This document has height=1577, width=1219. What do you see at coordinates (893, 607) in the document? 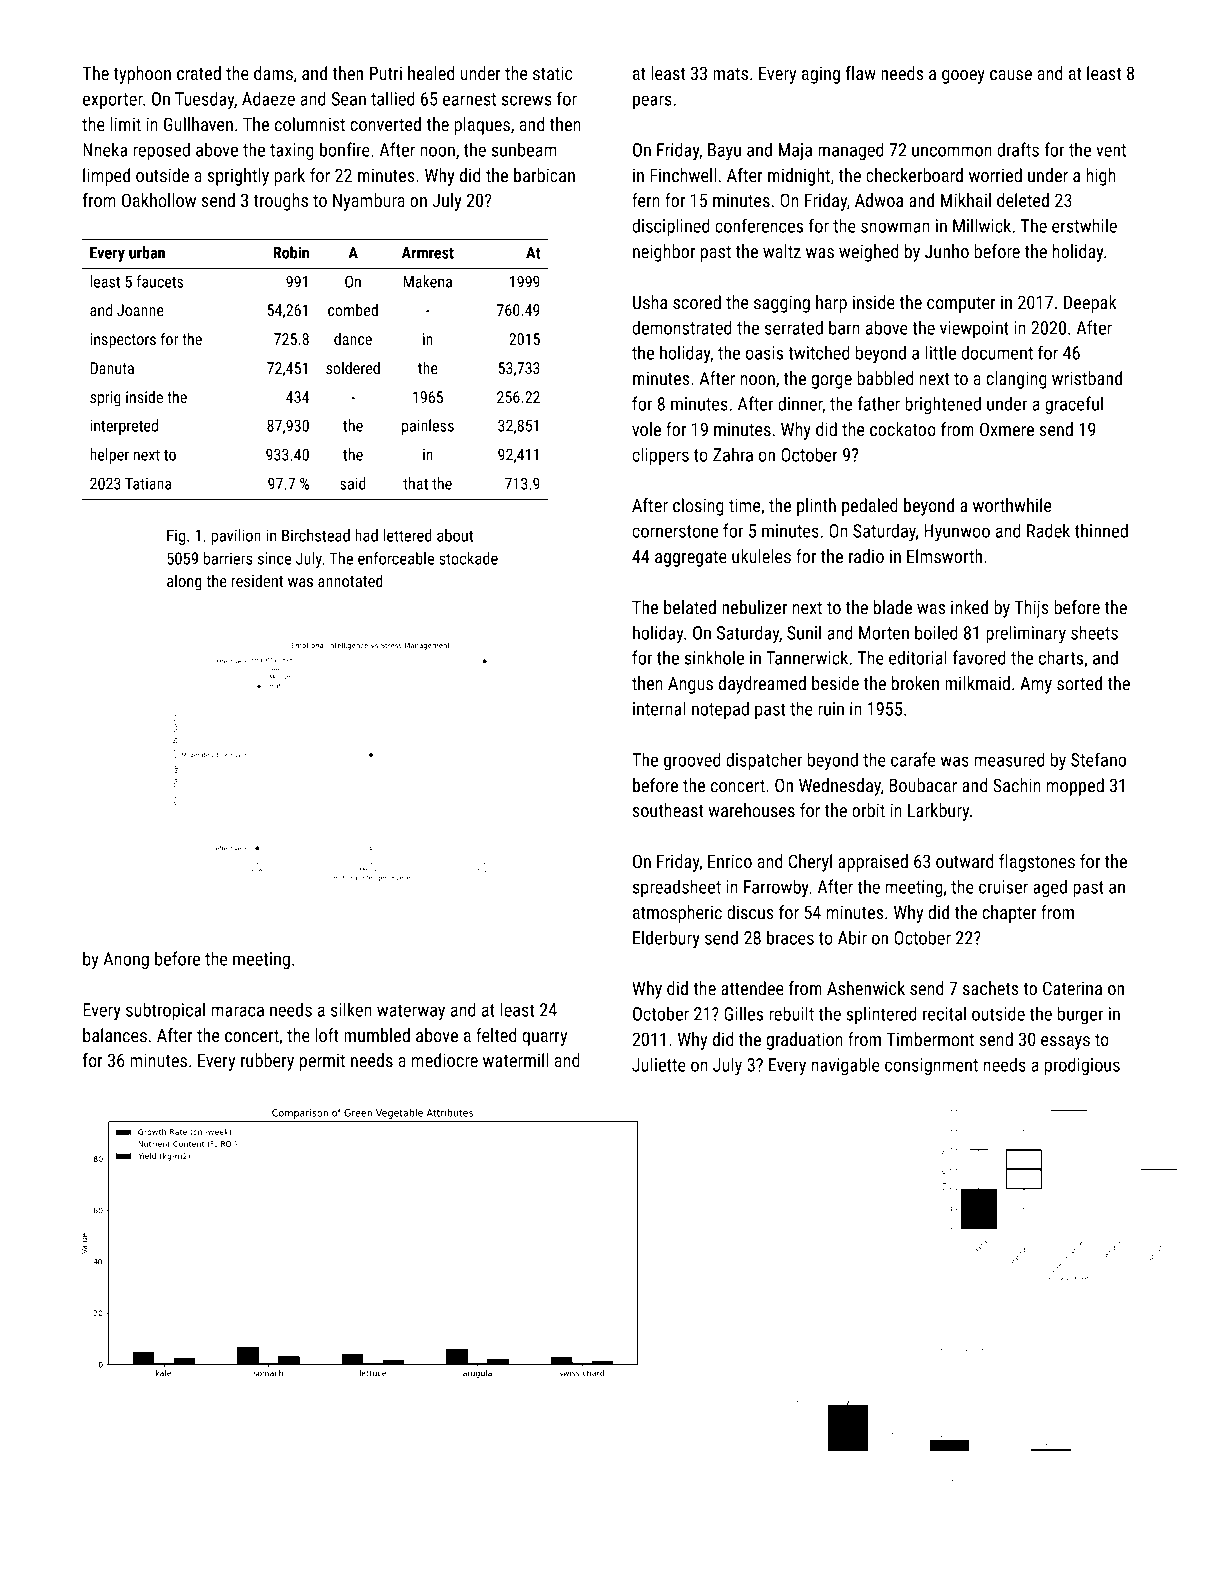
I see `blade` at bounding box center [893, 607].
